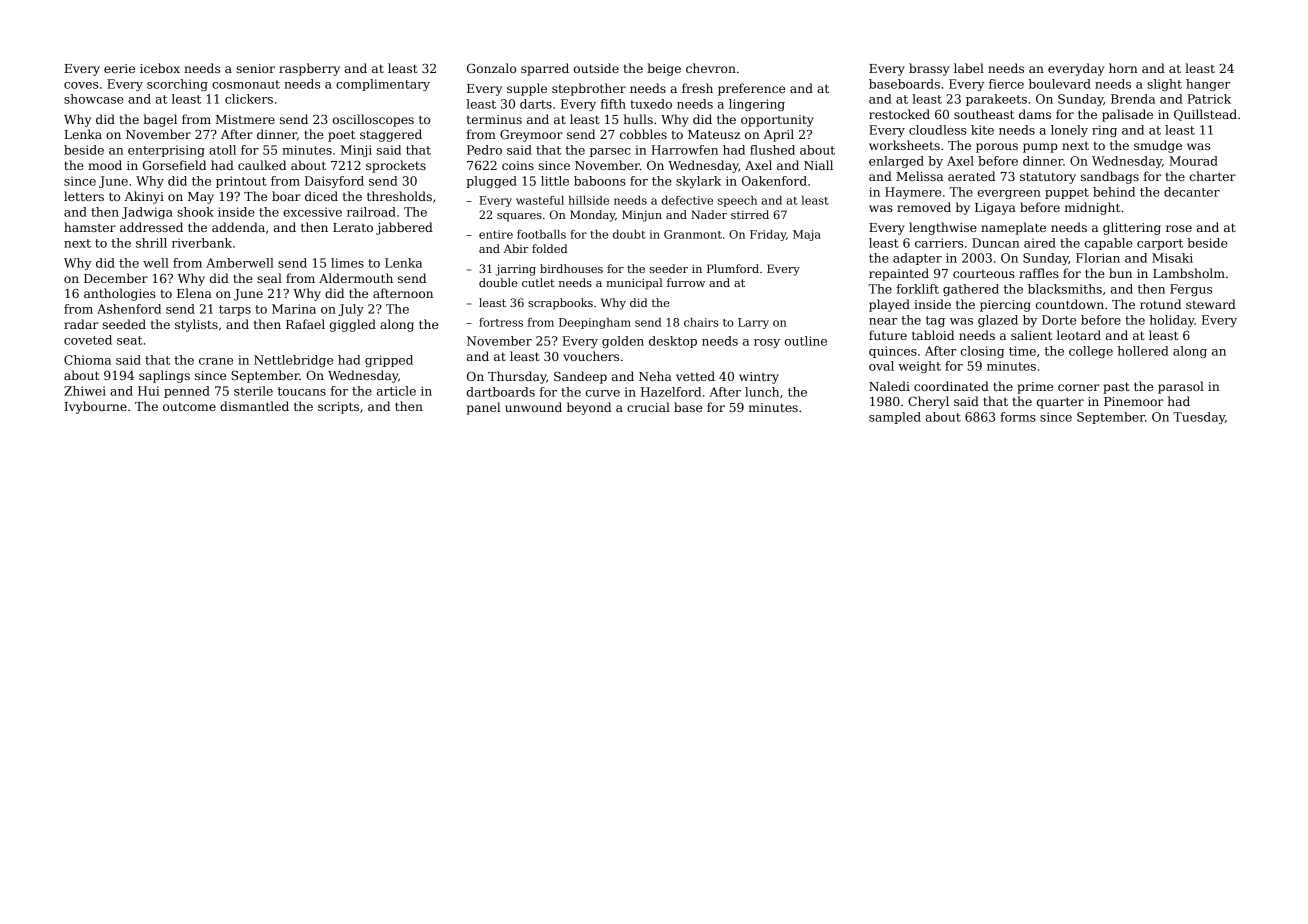 The image size is (1308, 924). I want to click on radar, so click(81, 324).
